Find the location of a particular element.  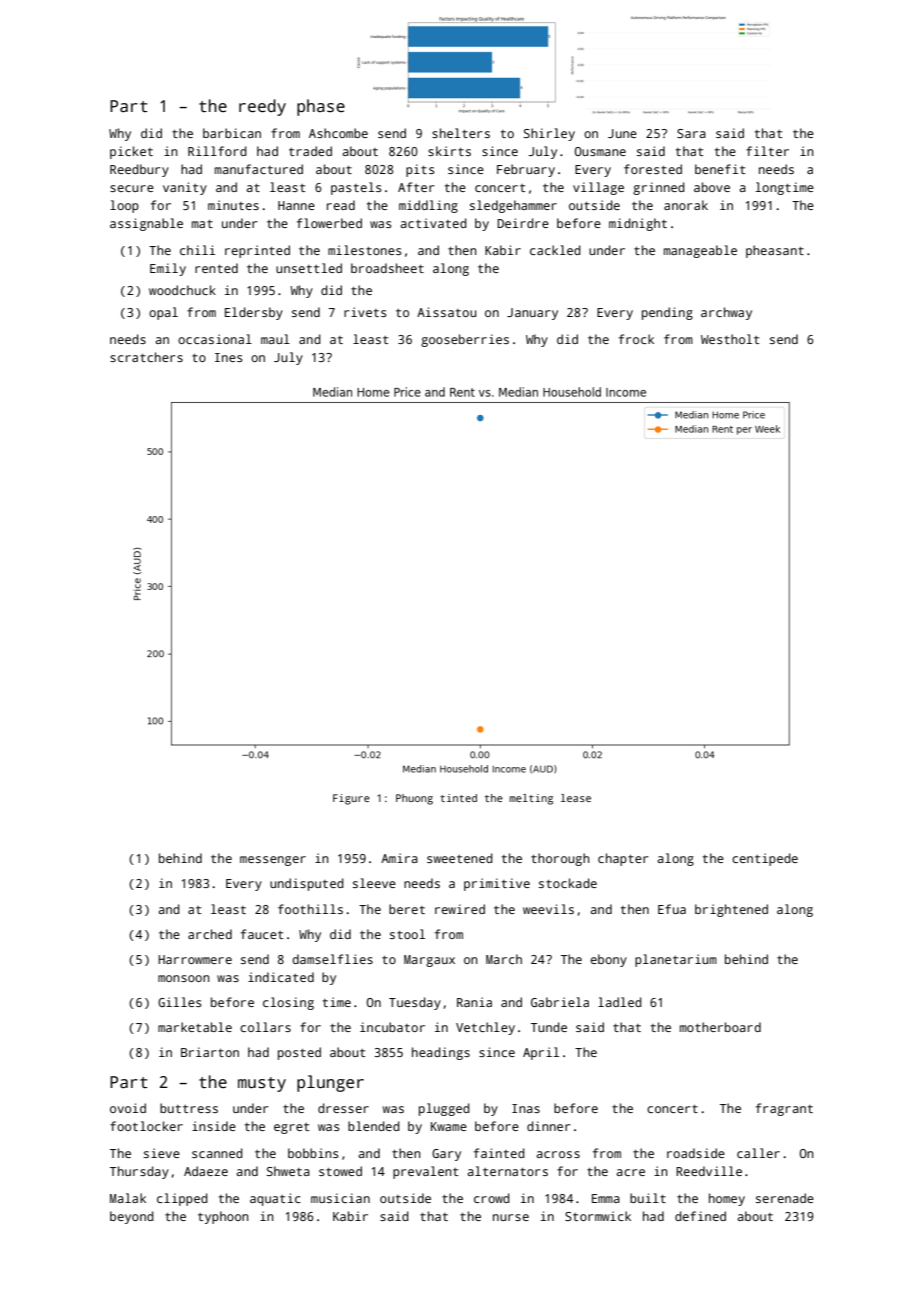

melting is located at coordinates (531, 799).
